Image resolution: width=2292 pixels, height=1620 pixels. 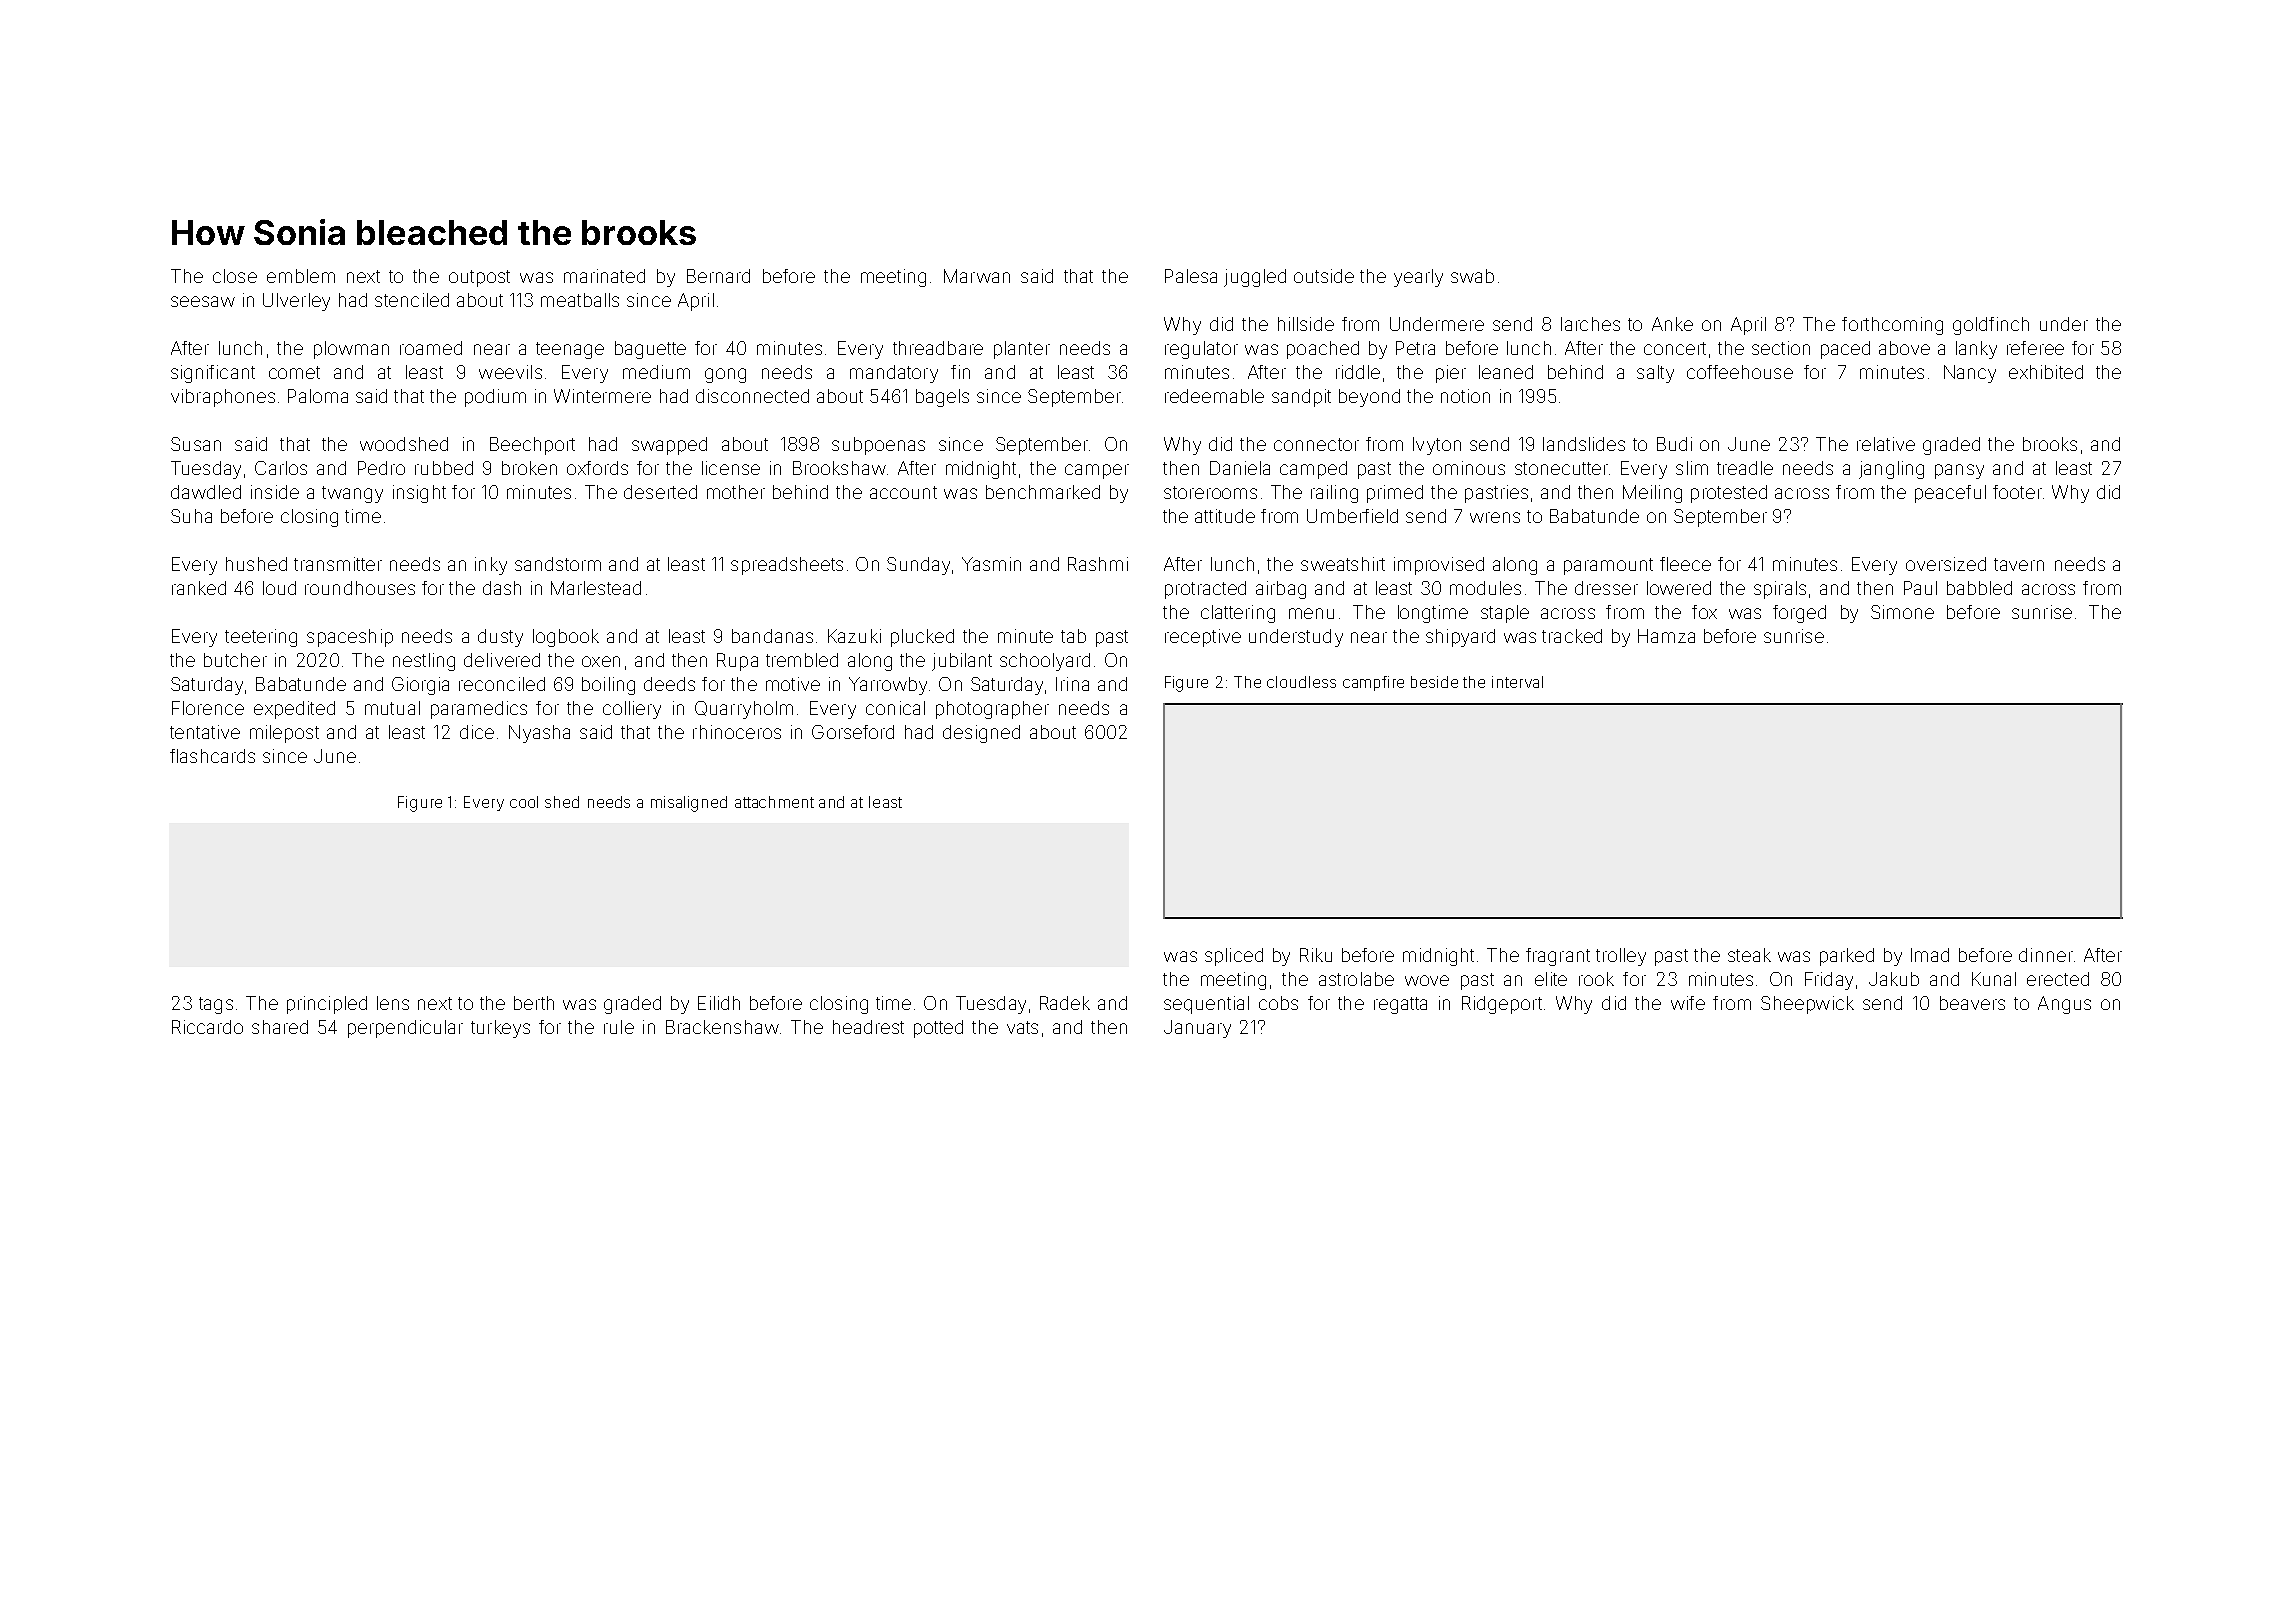 What do you see at coordinates (918, 566) in the image?
I see `Sunday` at bounding box center [918, 566].
